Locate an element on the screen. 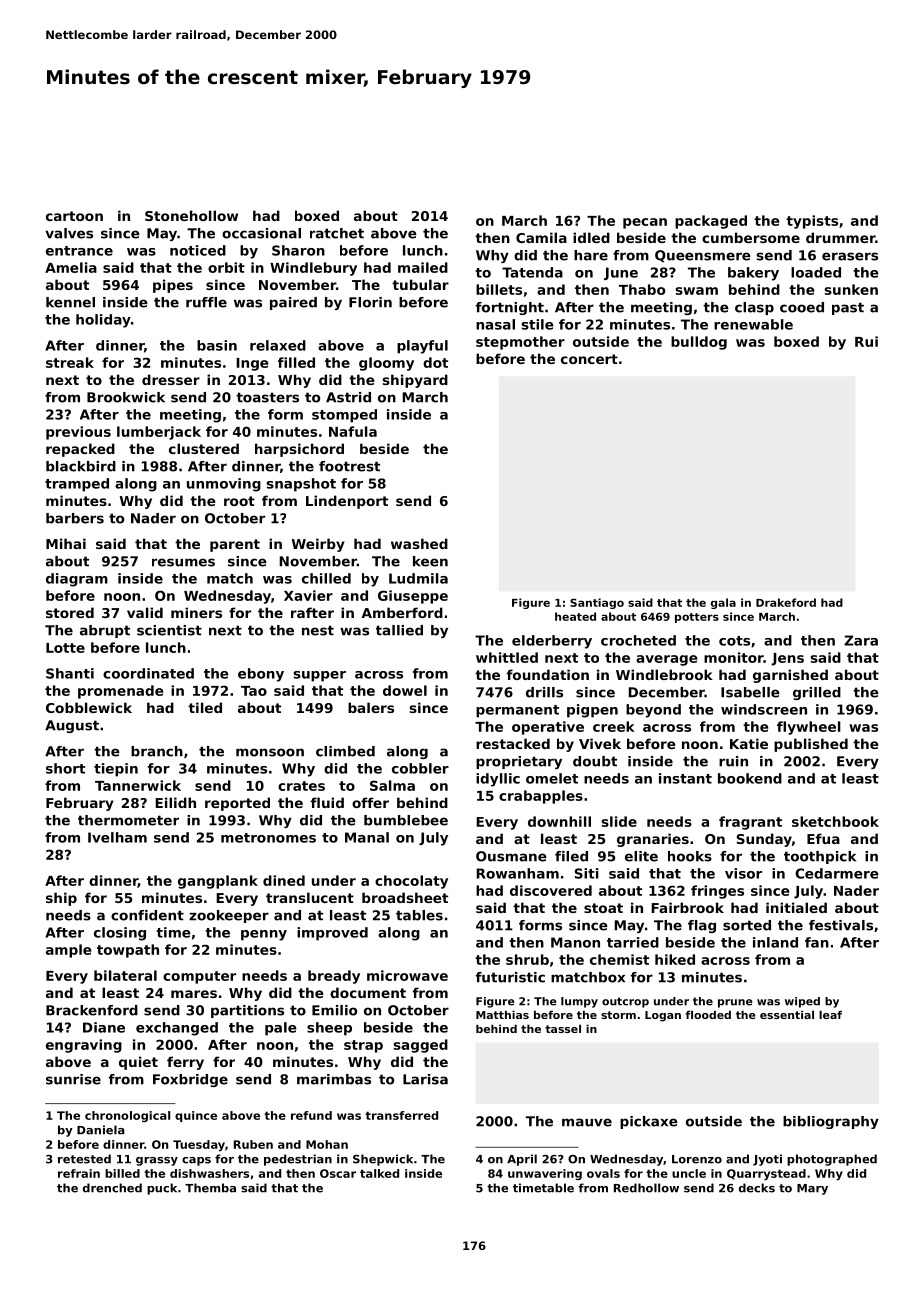 This screenshot has width=924, height=1308. mailed is located at coordinates (423, 267).
